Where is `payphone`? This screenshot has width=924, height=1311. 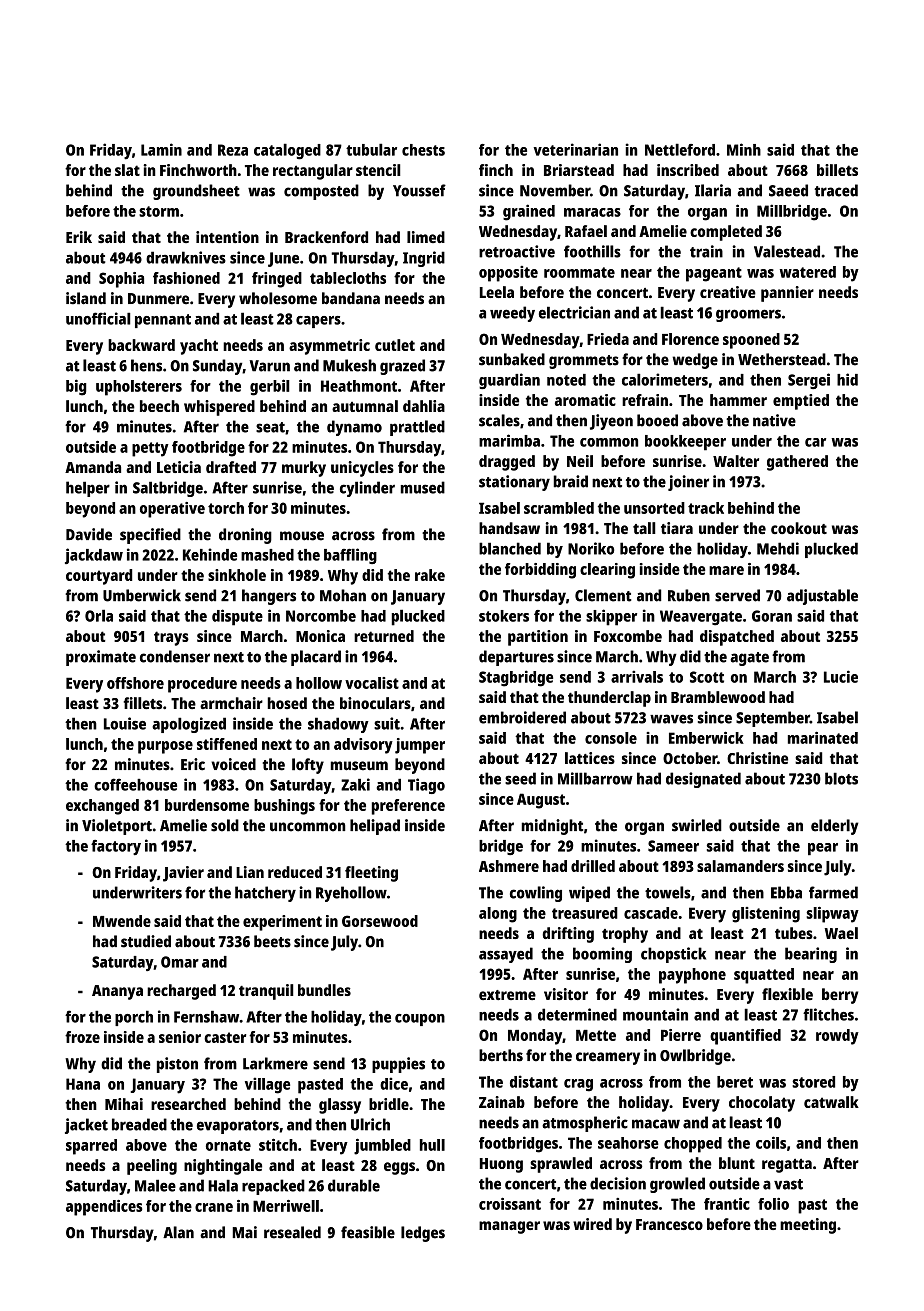 payphone is located at coordinates (692, 976).
